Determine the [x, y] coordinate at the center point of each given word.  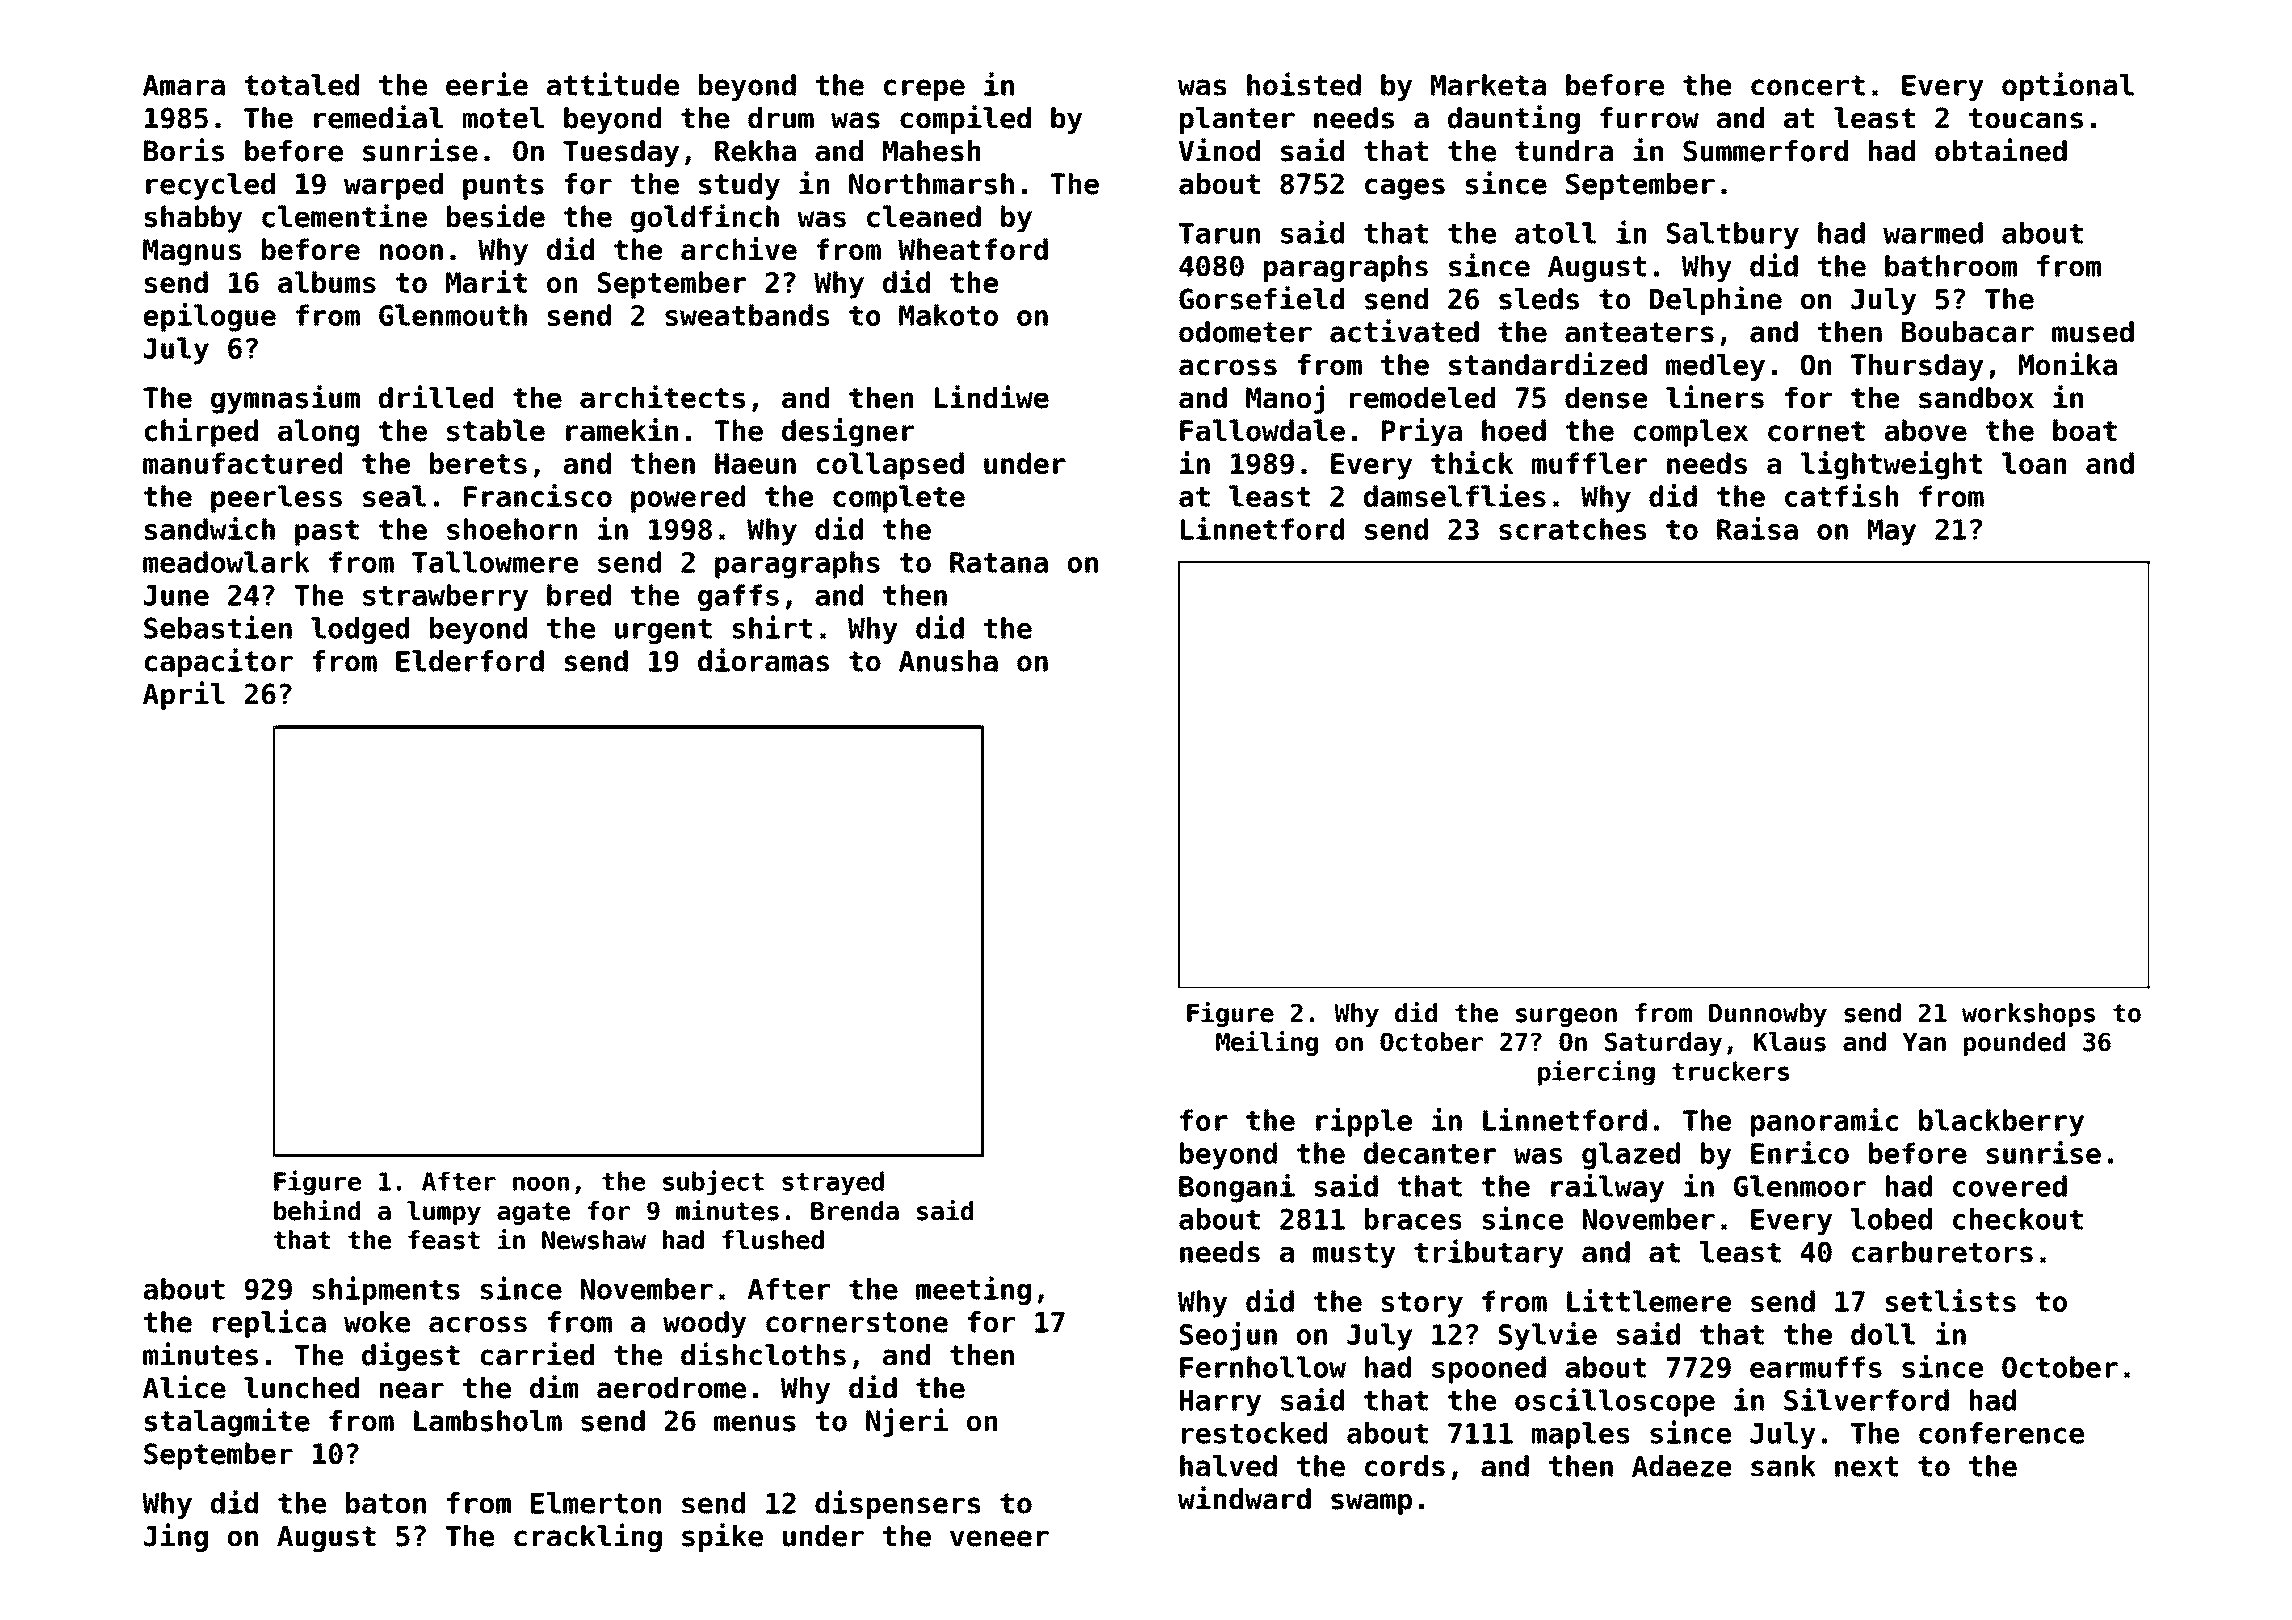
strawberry [445, 597]
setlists [1951, 1300]
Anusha [948, 661]
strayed [833, 1183]
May [1892, 532]
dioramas [763, 660]
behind [317, 1210]
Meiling [1267, 1043]
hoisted [1304, 84]
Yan [1924, 1042]
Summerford [1765, 151]
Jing [176, 1537]
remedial [378, 117]
